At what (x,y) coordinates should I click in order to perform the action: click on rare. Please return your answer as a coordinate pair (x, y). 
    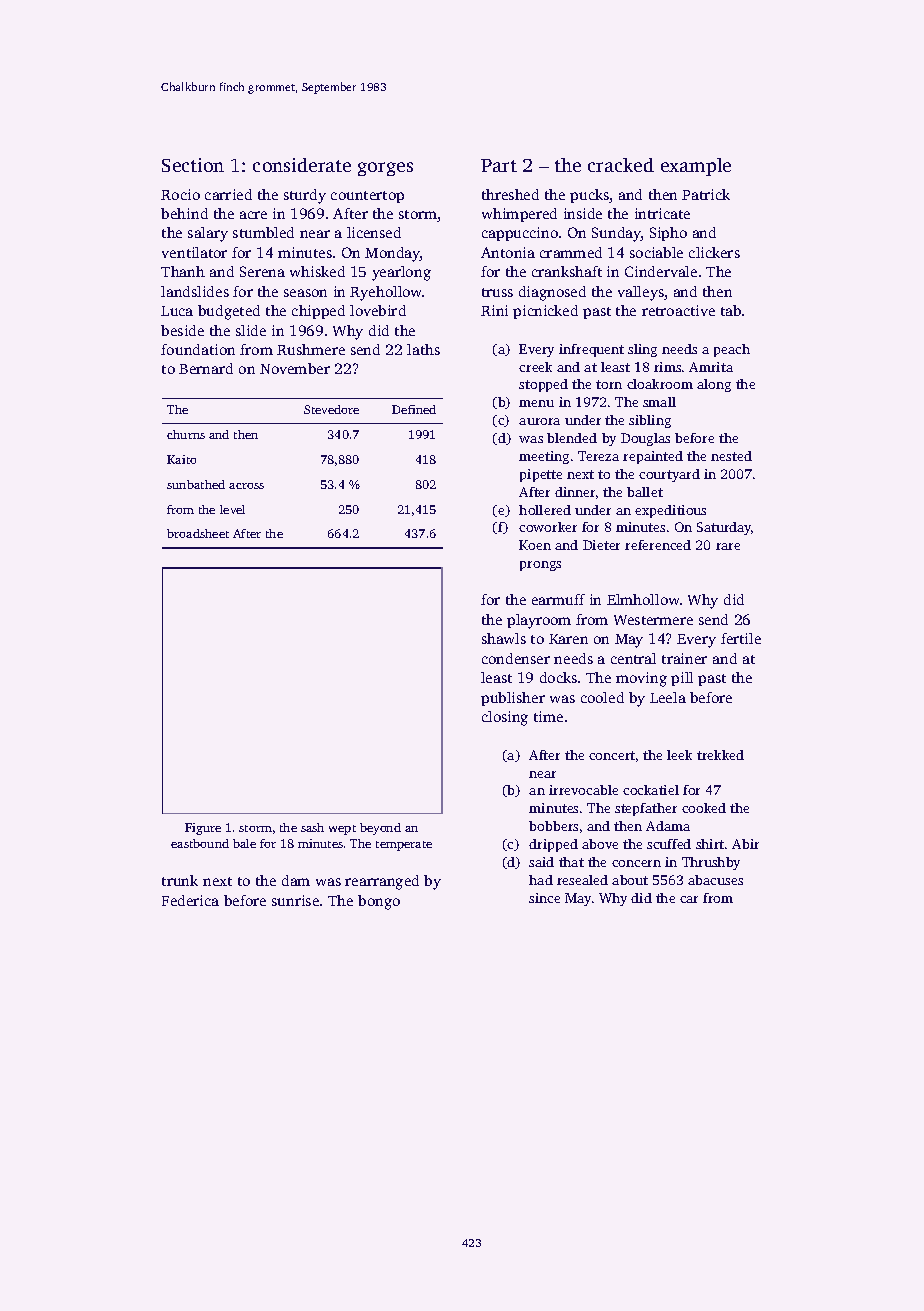
    Looking at the image, I should click on (728, 546).
